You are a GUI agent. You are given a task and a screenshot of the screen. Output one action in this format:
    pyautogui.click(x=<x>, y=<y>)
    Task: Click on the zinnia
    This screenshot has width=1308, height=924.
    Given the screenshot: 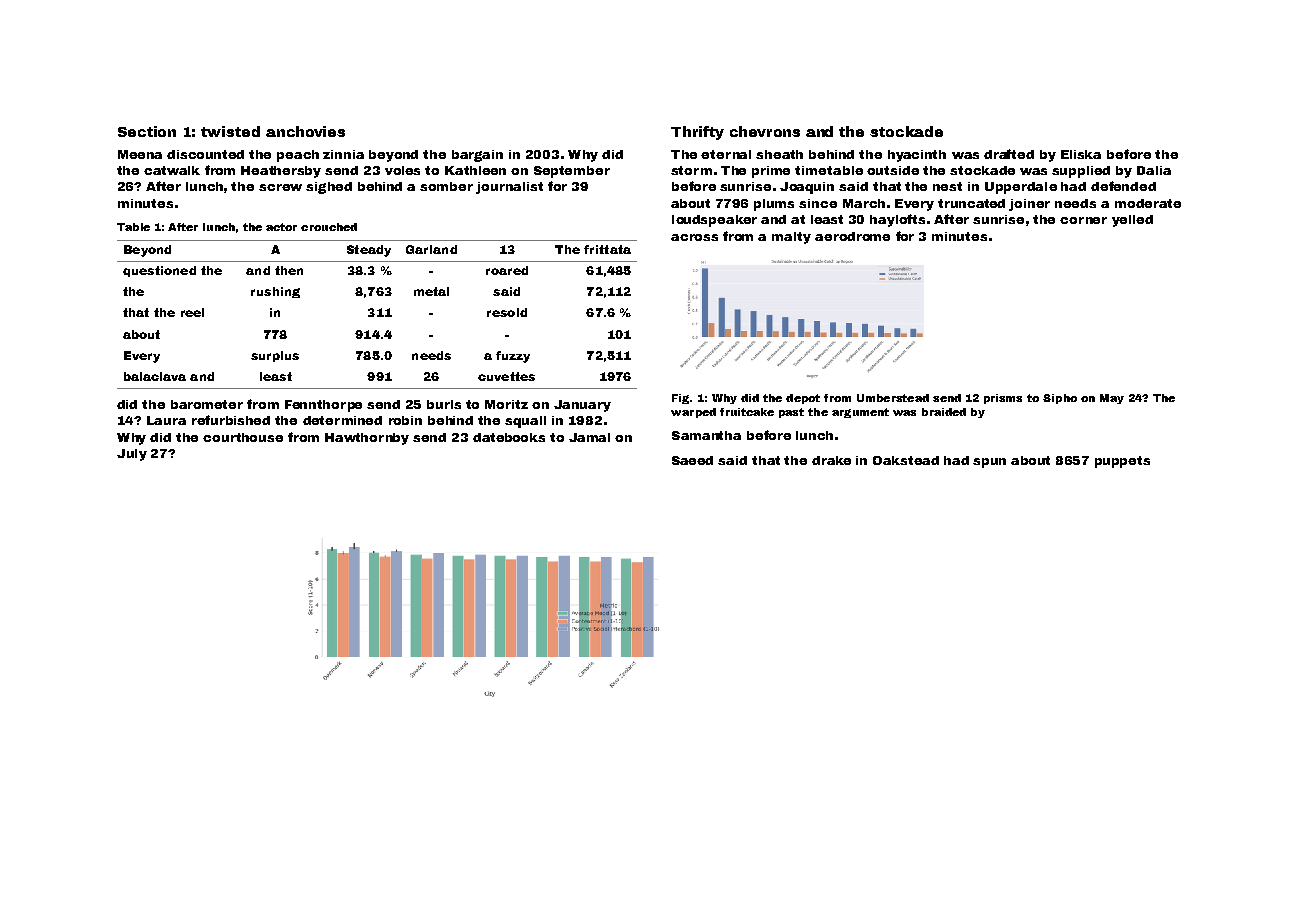 What is the action you would take?
    pyautogui.click(x=343, y=154)
